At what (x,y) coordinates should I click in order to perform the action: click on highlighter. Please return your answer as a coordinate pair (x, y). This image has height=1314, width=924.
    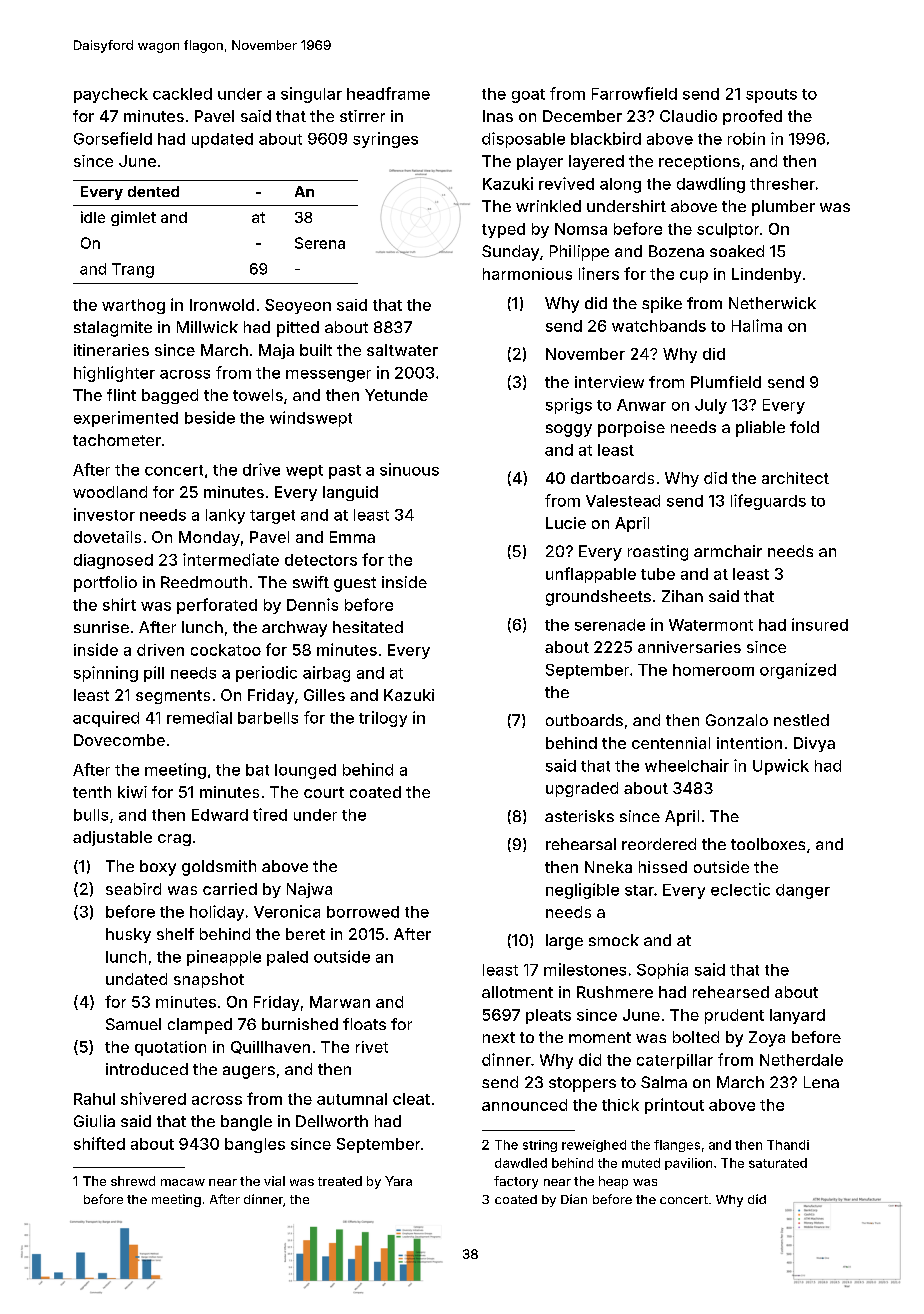
    Looking at the image, I should click on (114, 374).
